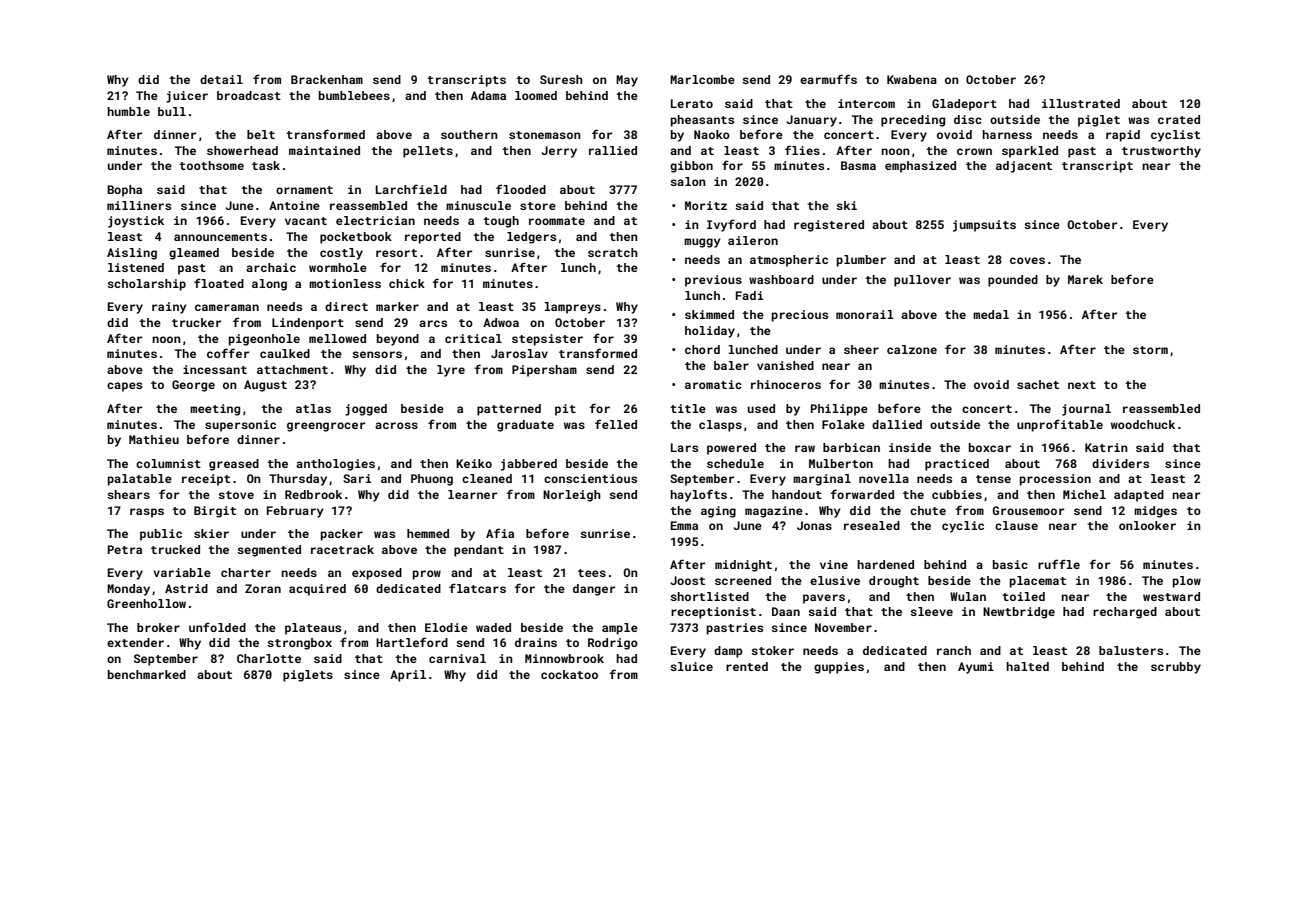  I want to click on raw, so click(805, 448).
